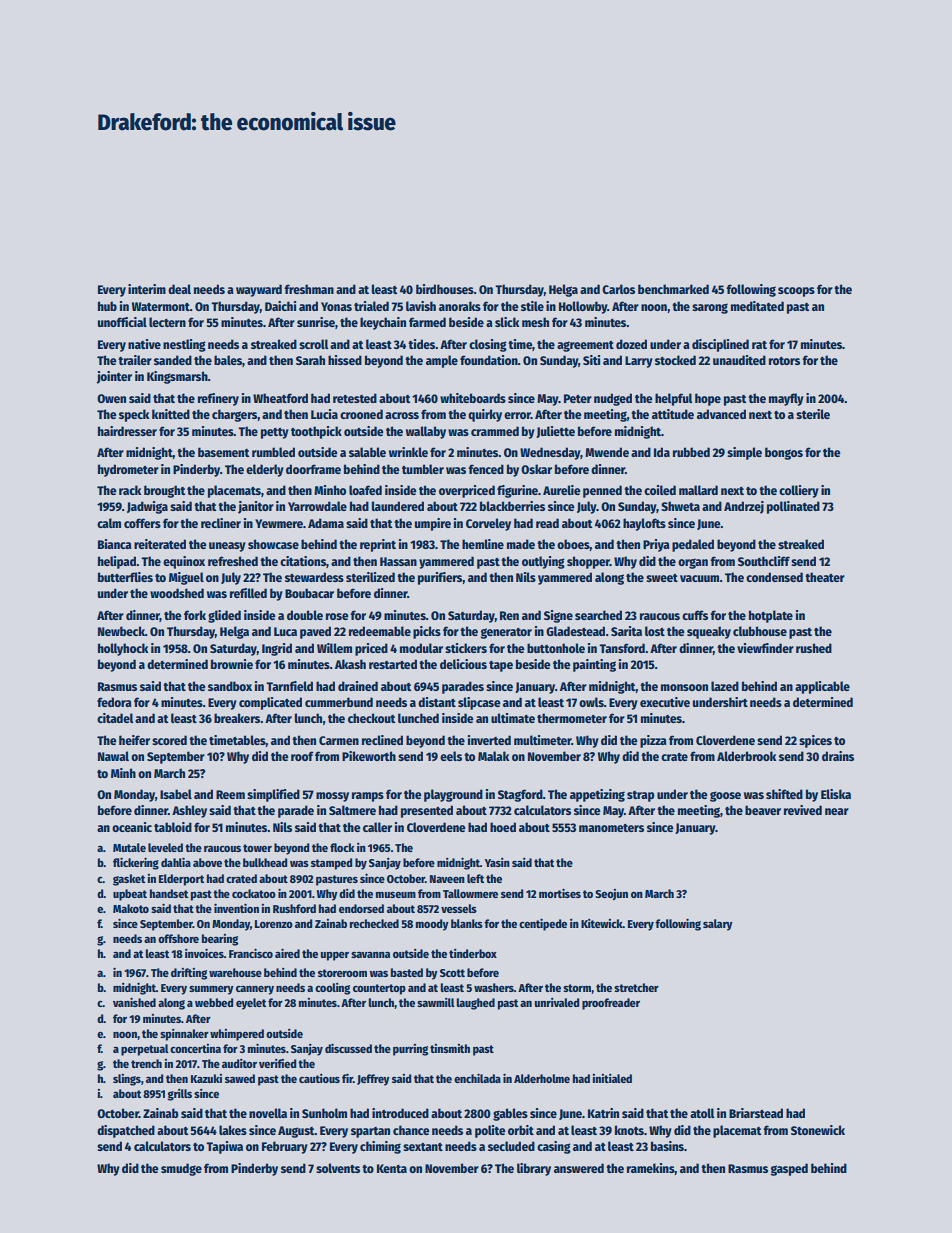 This screenshot has width=952, height=1233. Describe the element at coordinates (273, 795) in the screenshot. I see `simplified` at that location.
